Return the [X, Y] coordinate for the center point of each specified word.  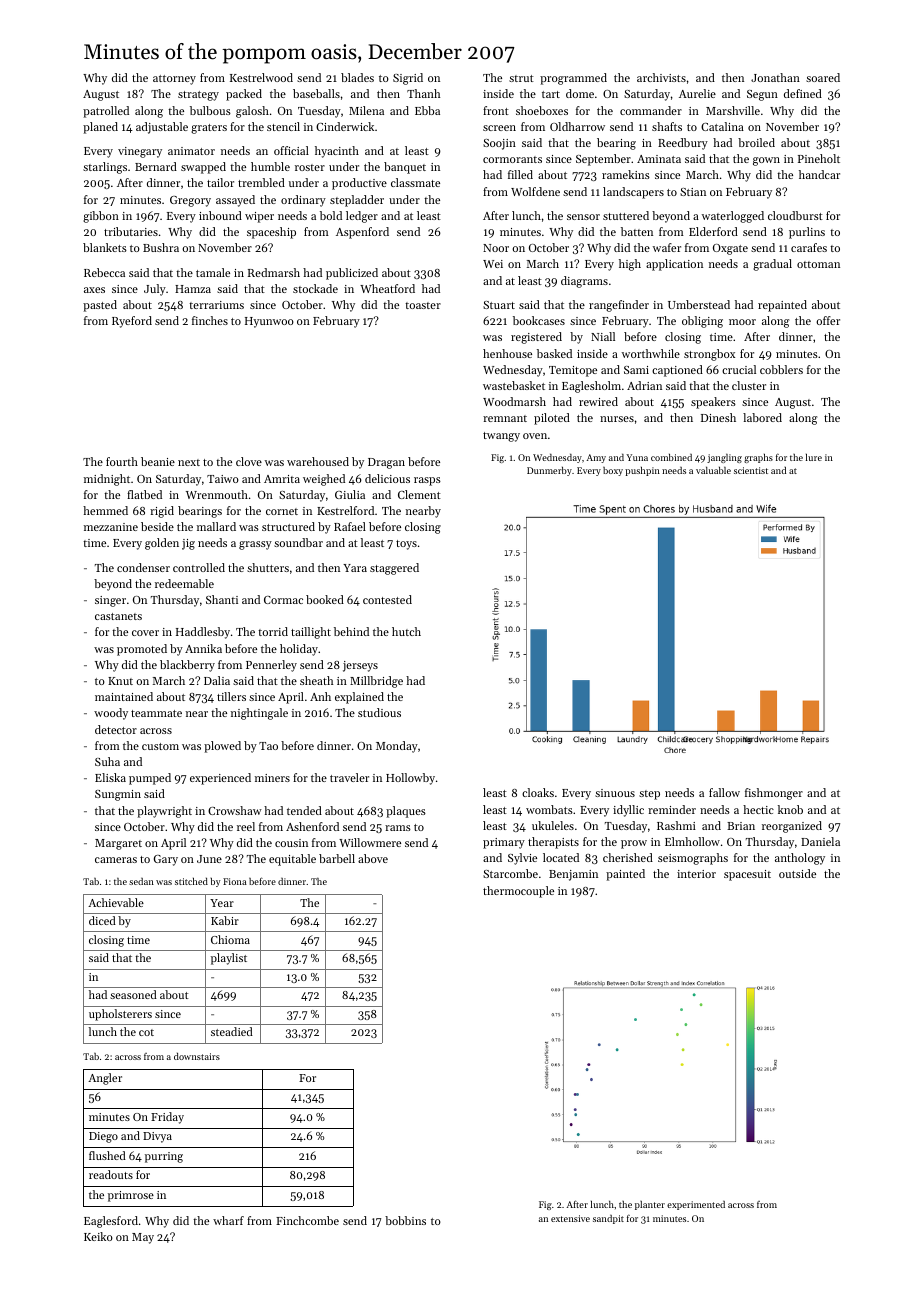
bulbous [210, 110]
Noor [496, 248]
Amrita [282, 479]
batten [637, 231]
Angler [105, 1079]
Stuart [499, 305]
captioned [677, 371]
